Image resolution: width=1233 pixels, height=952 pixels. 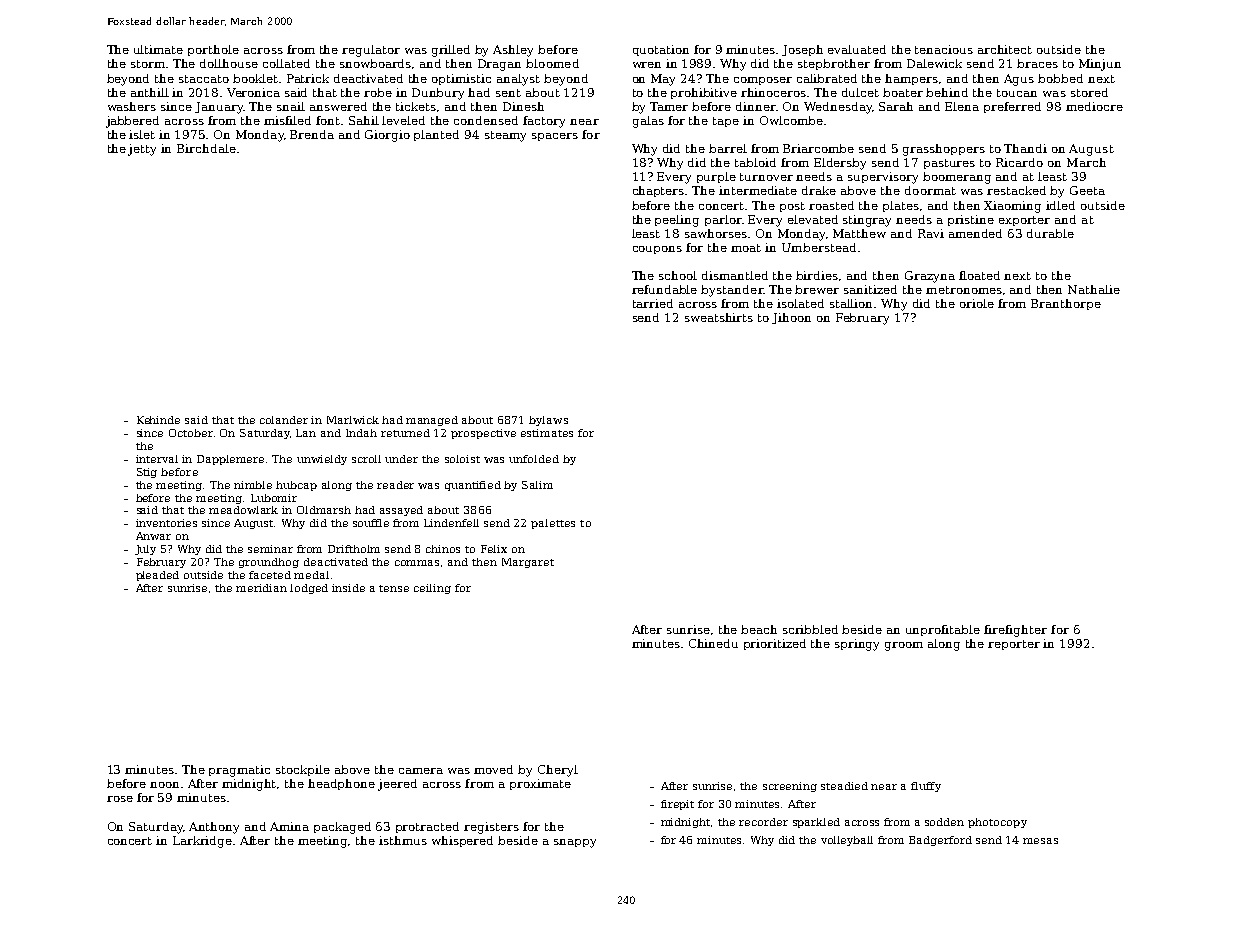 What do you see at coordinates (158, 420) in the page?
I see `Kehinde` at bounding box center [158, 420].
